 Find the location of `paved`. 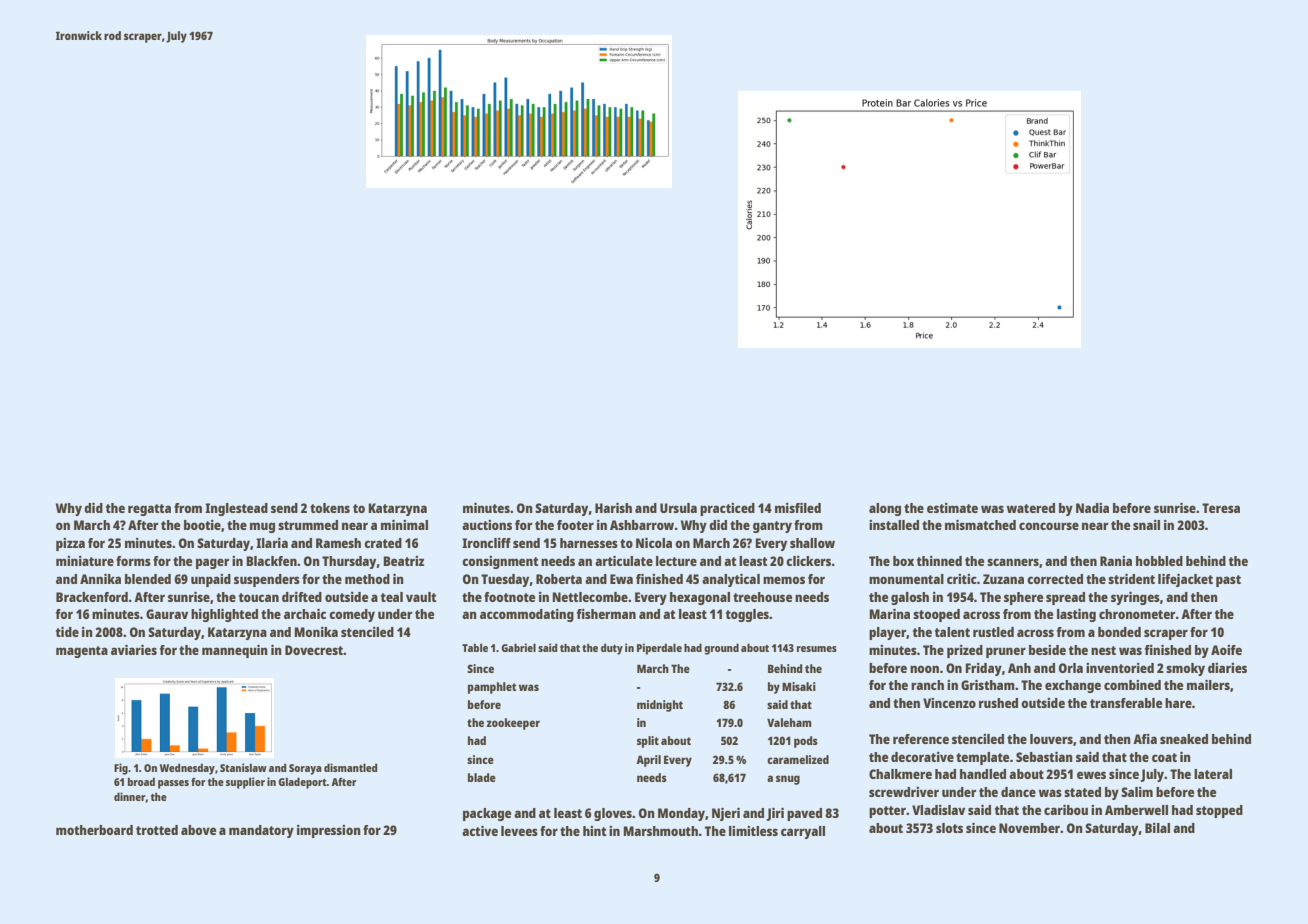

paved is located at coordinates (804, 814).
